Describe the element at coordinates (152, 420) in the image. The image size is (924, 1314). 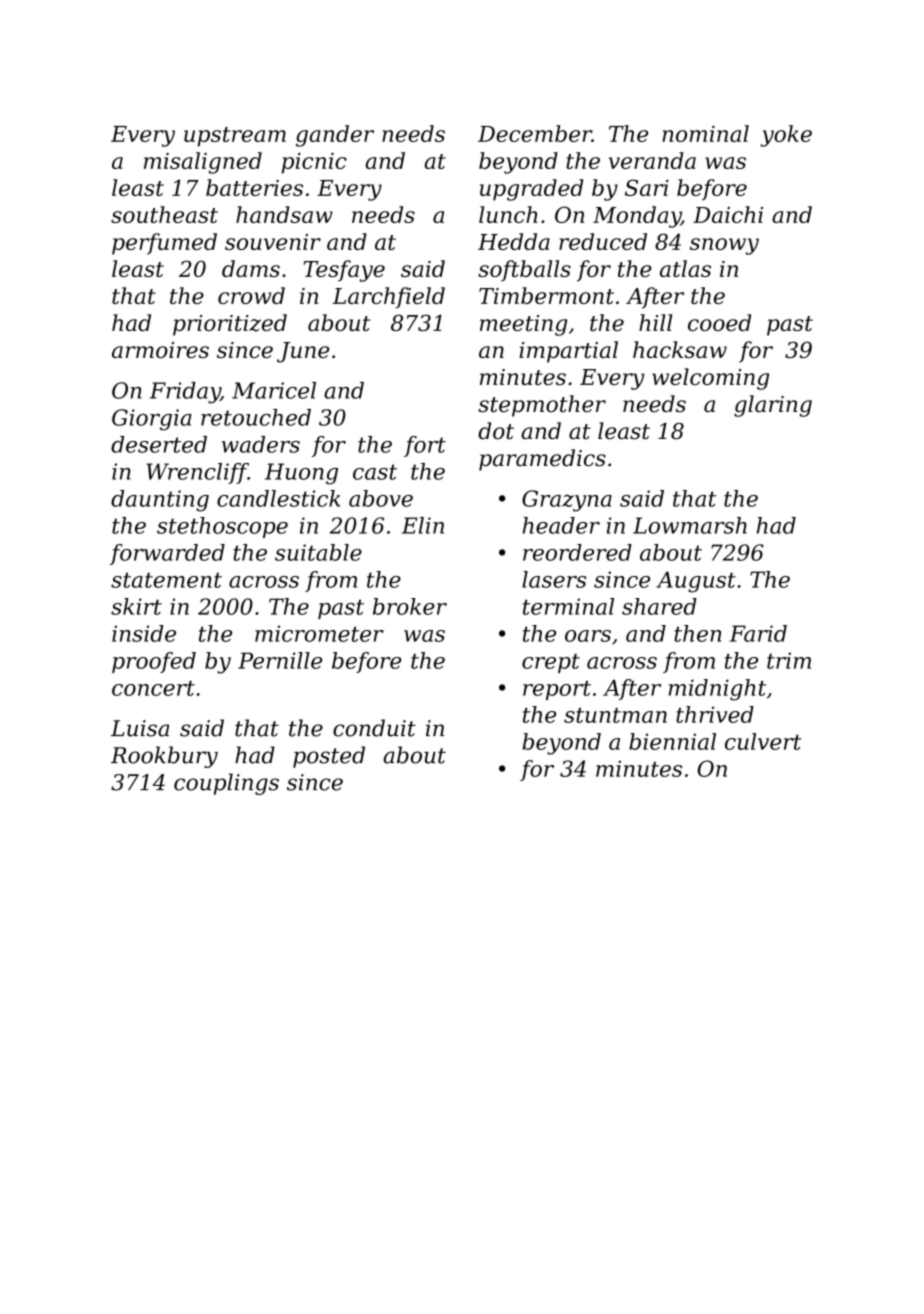
I see `Giorgia` at that location.
